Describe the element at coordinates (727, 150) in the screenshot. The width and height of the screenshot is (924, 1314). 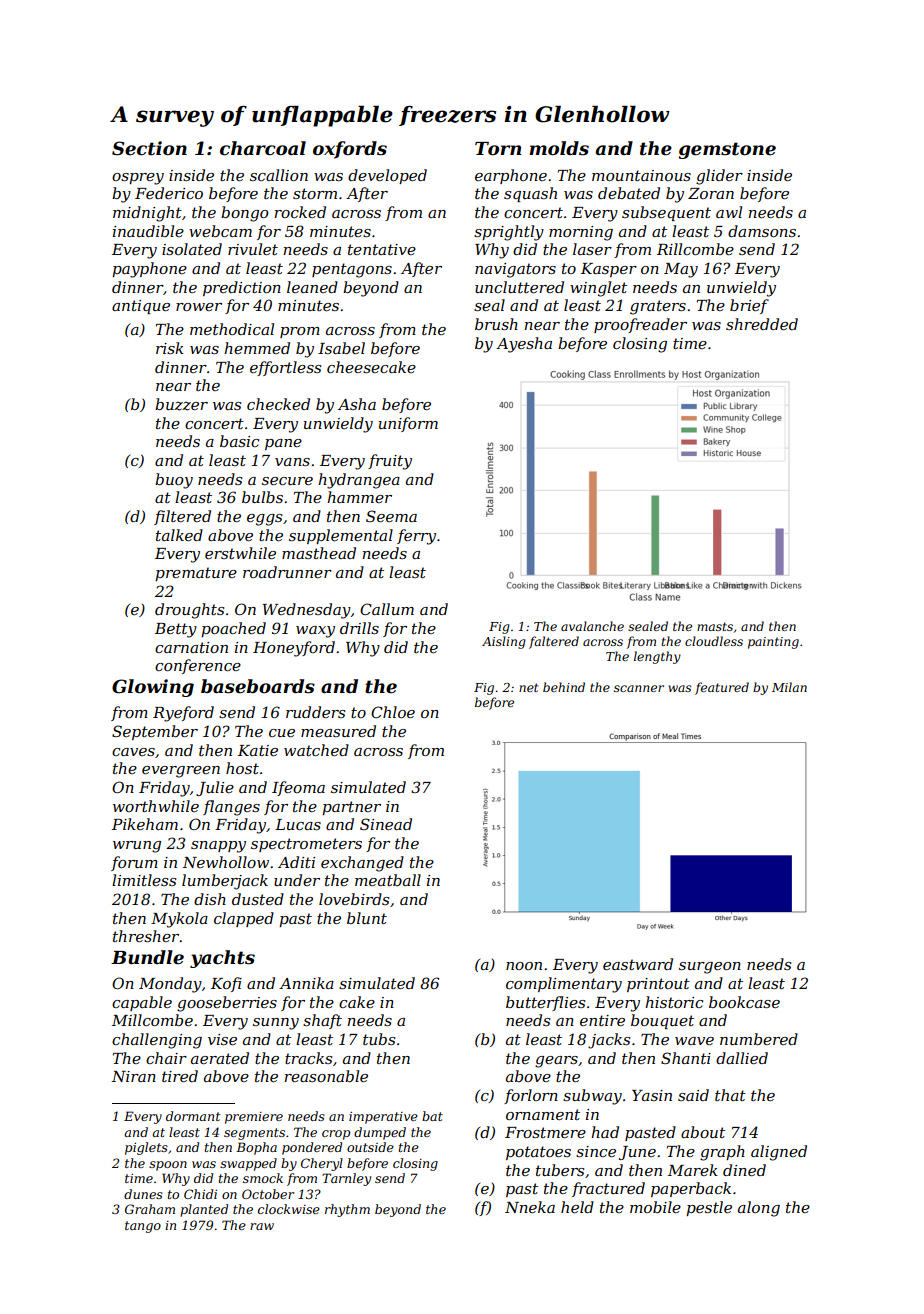
I see `gemstone` at that location.
